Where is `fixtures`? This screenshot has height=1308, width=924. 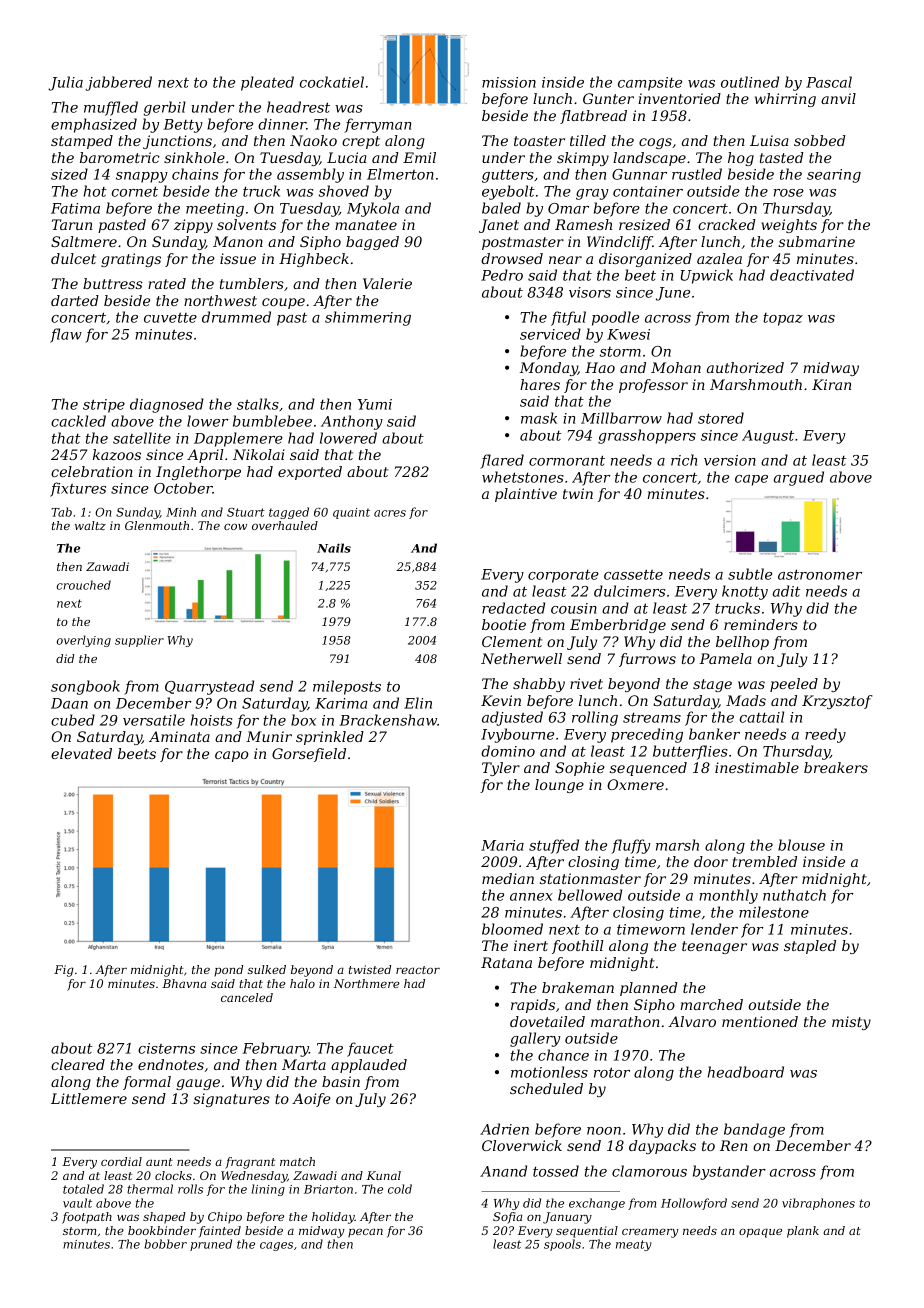
fixtures is located at coordinates (78, 489).
